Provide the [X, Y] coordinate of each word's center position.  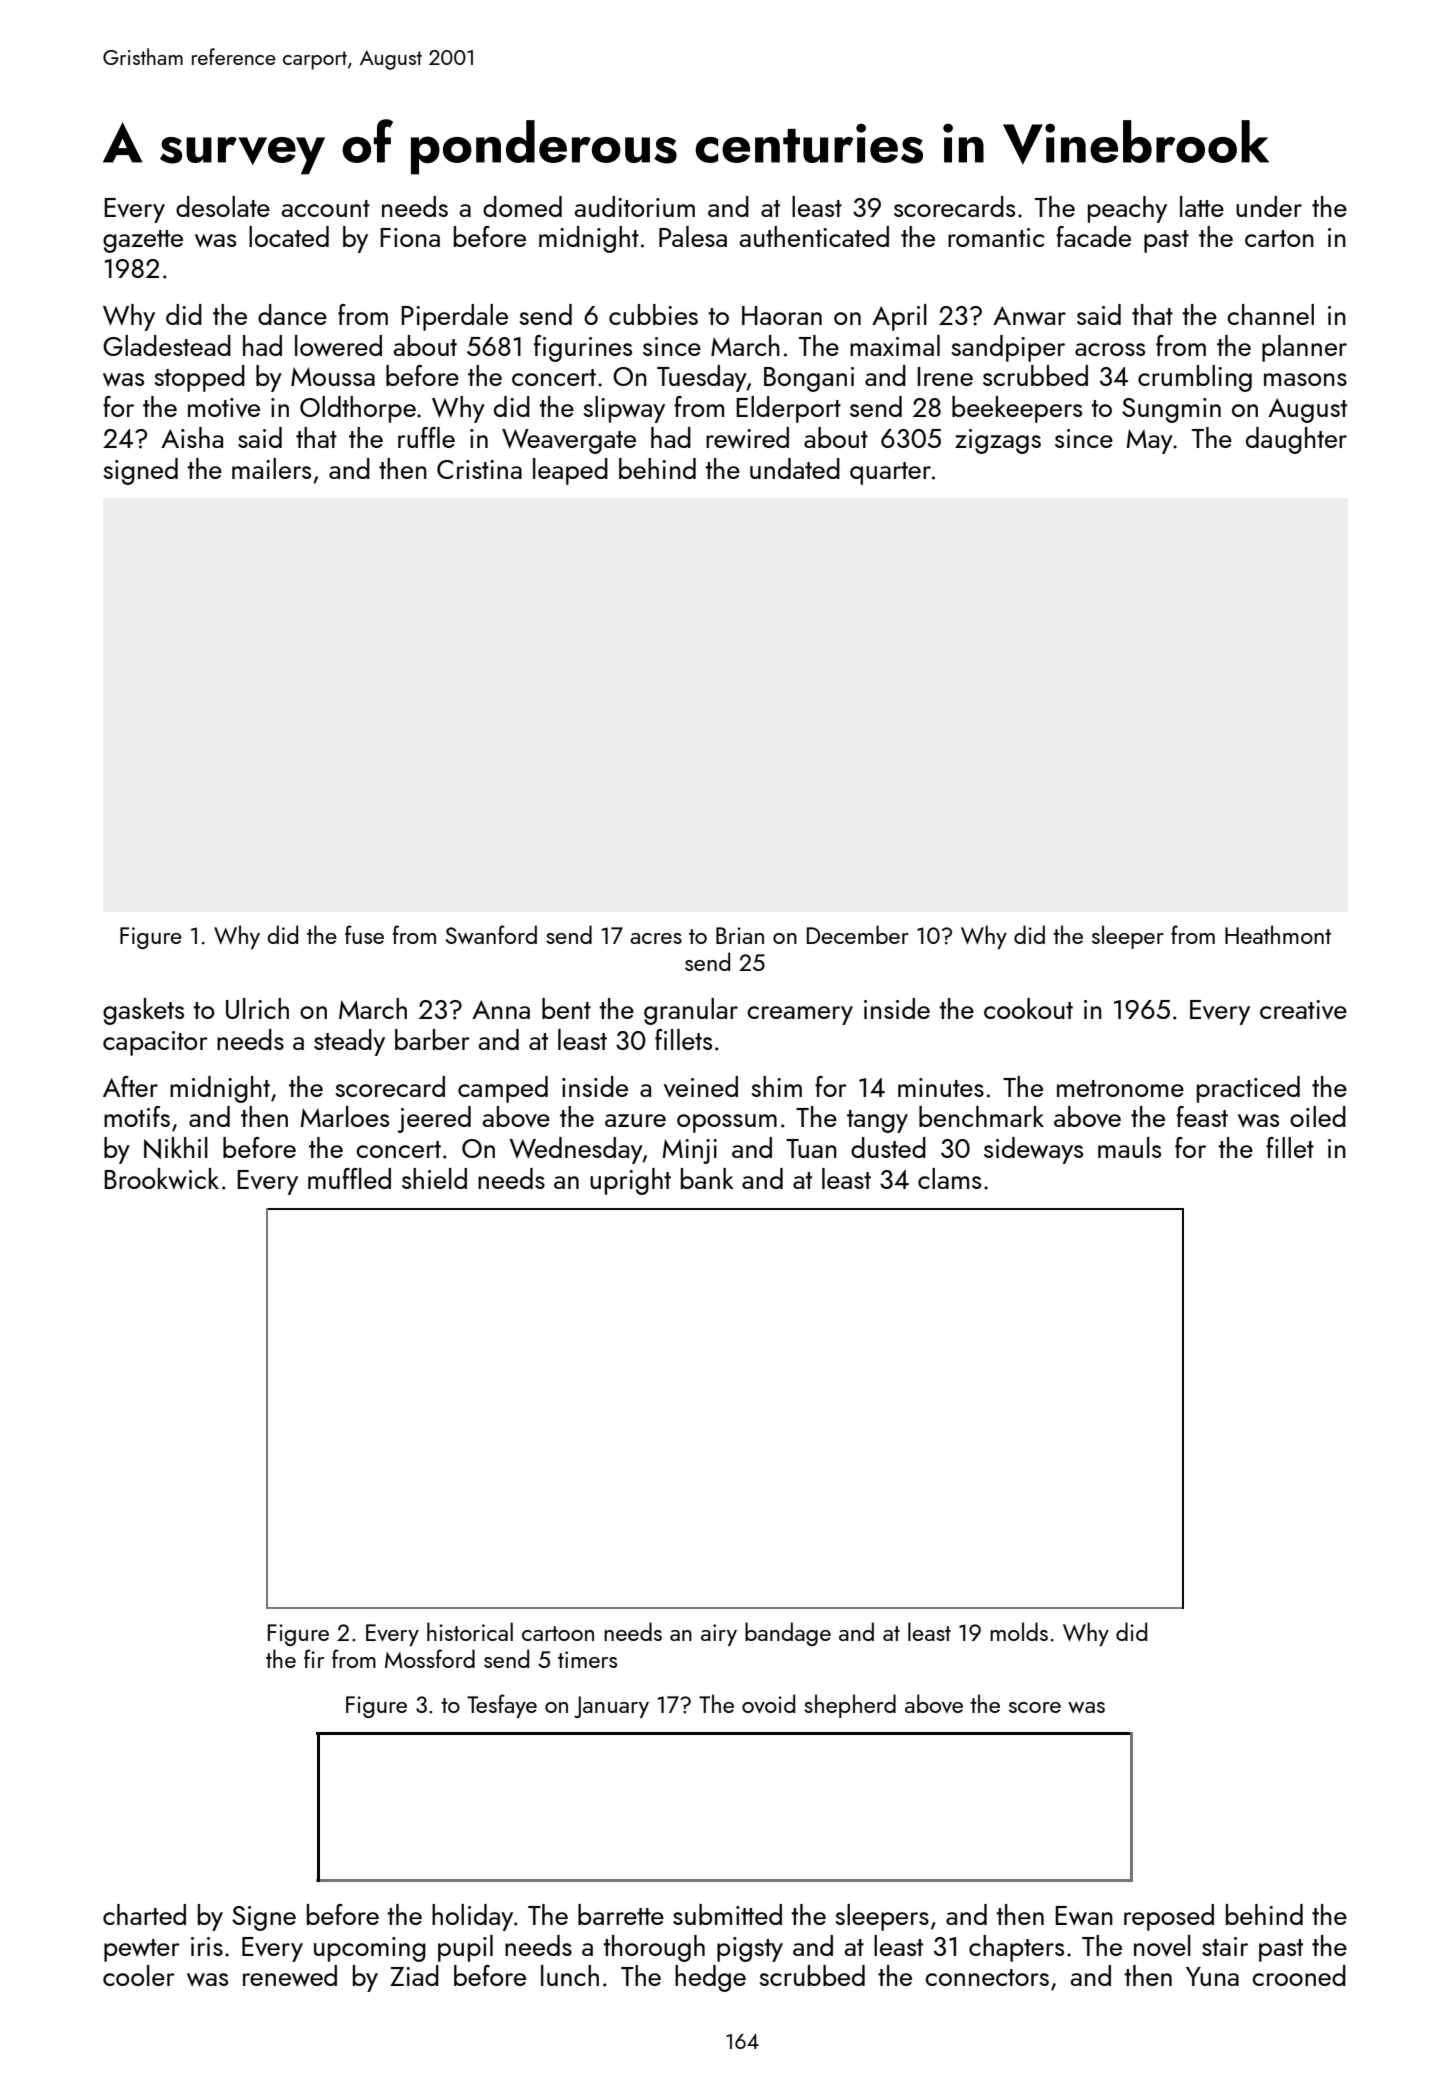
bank [707, 1178]
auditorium [634, 206]
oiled [1318, 1116]
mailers [271, 468]
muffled [349, 1178]
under [1269, 206]
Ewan [1084, 1916]
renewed [290, 1976]
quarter [890, 473]
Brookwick [161, 1178]
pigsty [750, 1949]
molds [1019, 1631]
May [1149, 441]
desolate [223, 206]
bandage [788, 1634]
